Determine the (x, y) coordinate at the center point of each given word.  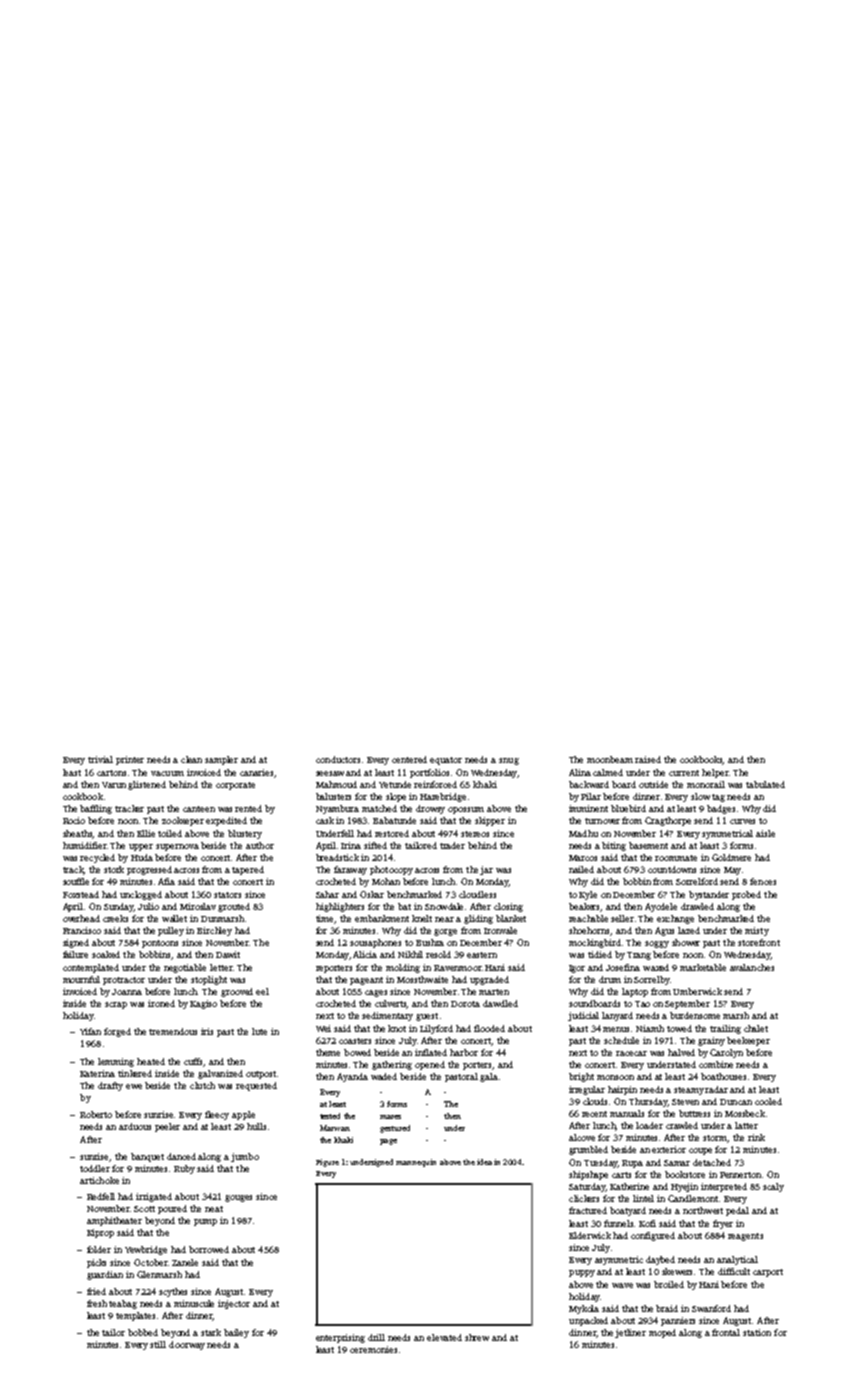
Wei (323, 1028)
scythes (173, 1292)
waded (384, 1076)
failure (75, 954)
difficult (734, 1271)
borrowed (209, 1249)
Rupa (632, 1164)
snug (509, 761)
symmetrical (727, 834)
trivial (100, 759)
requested (256, 1086)
